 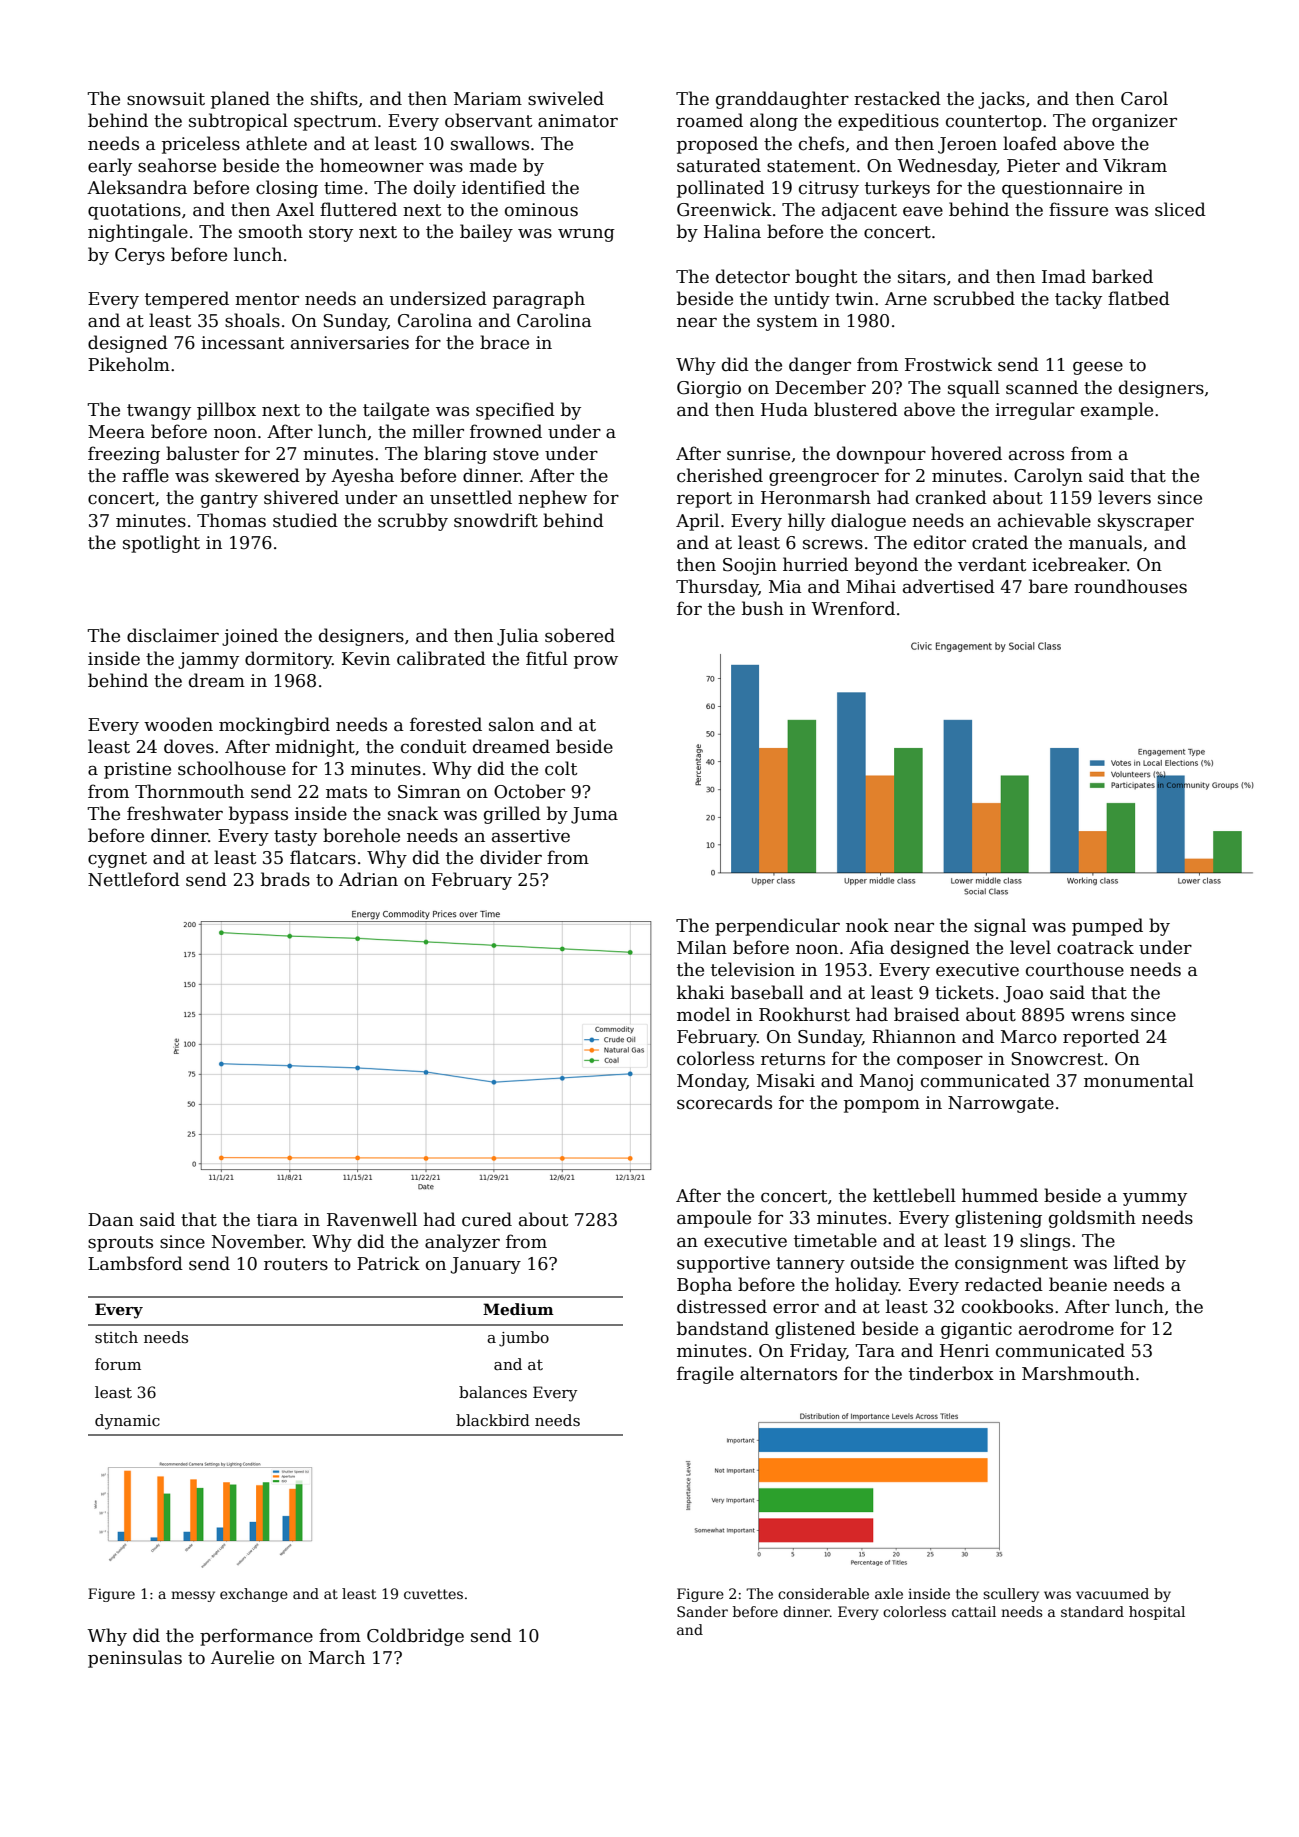 I want to click on scrubbed, so click(x=974, y=298).
